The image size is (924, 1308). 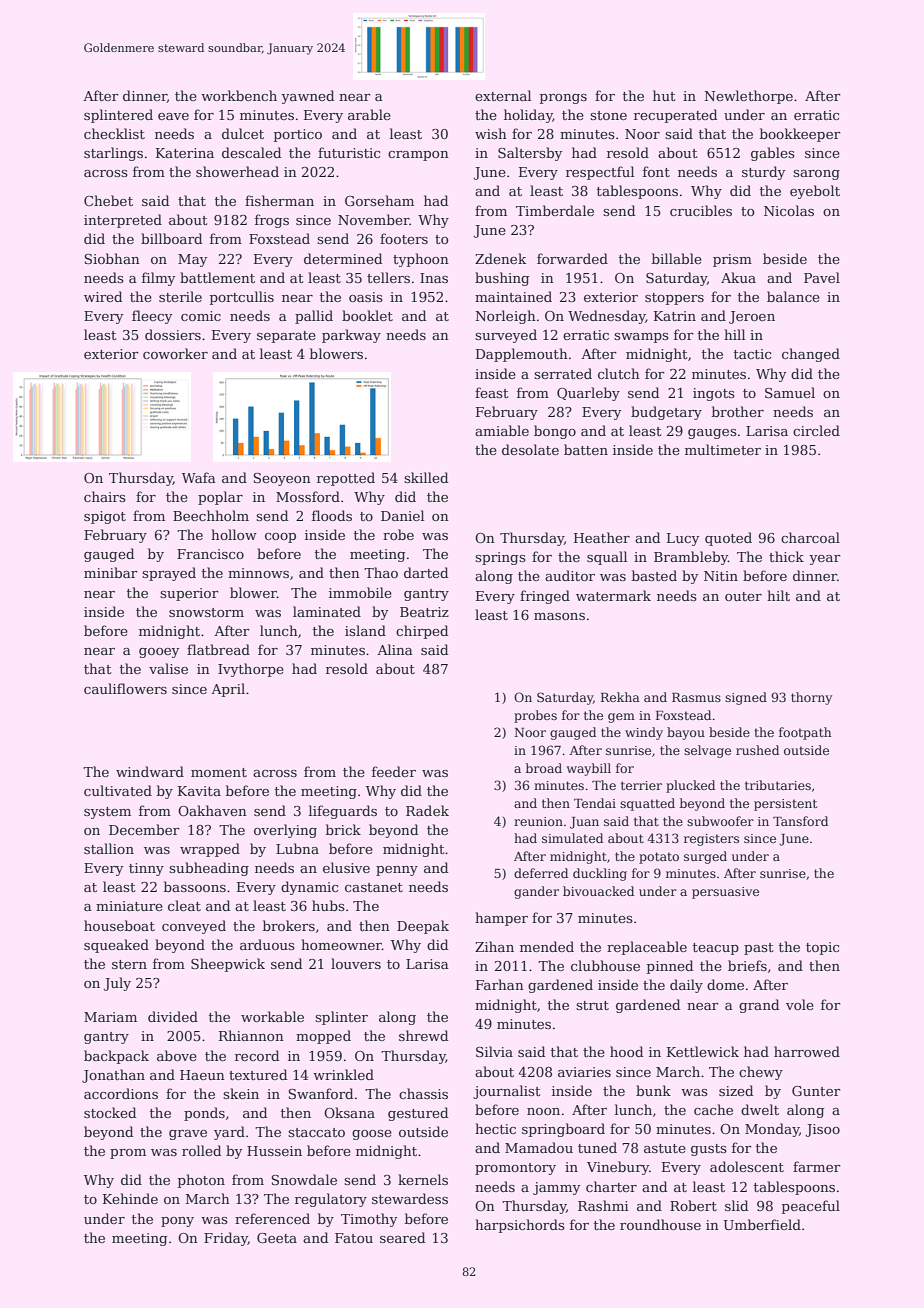 I want to click on broad, so click(x=544, y=768).
